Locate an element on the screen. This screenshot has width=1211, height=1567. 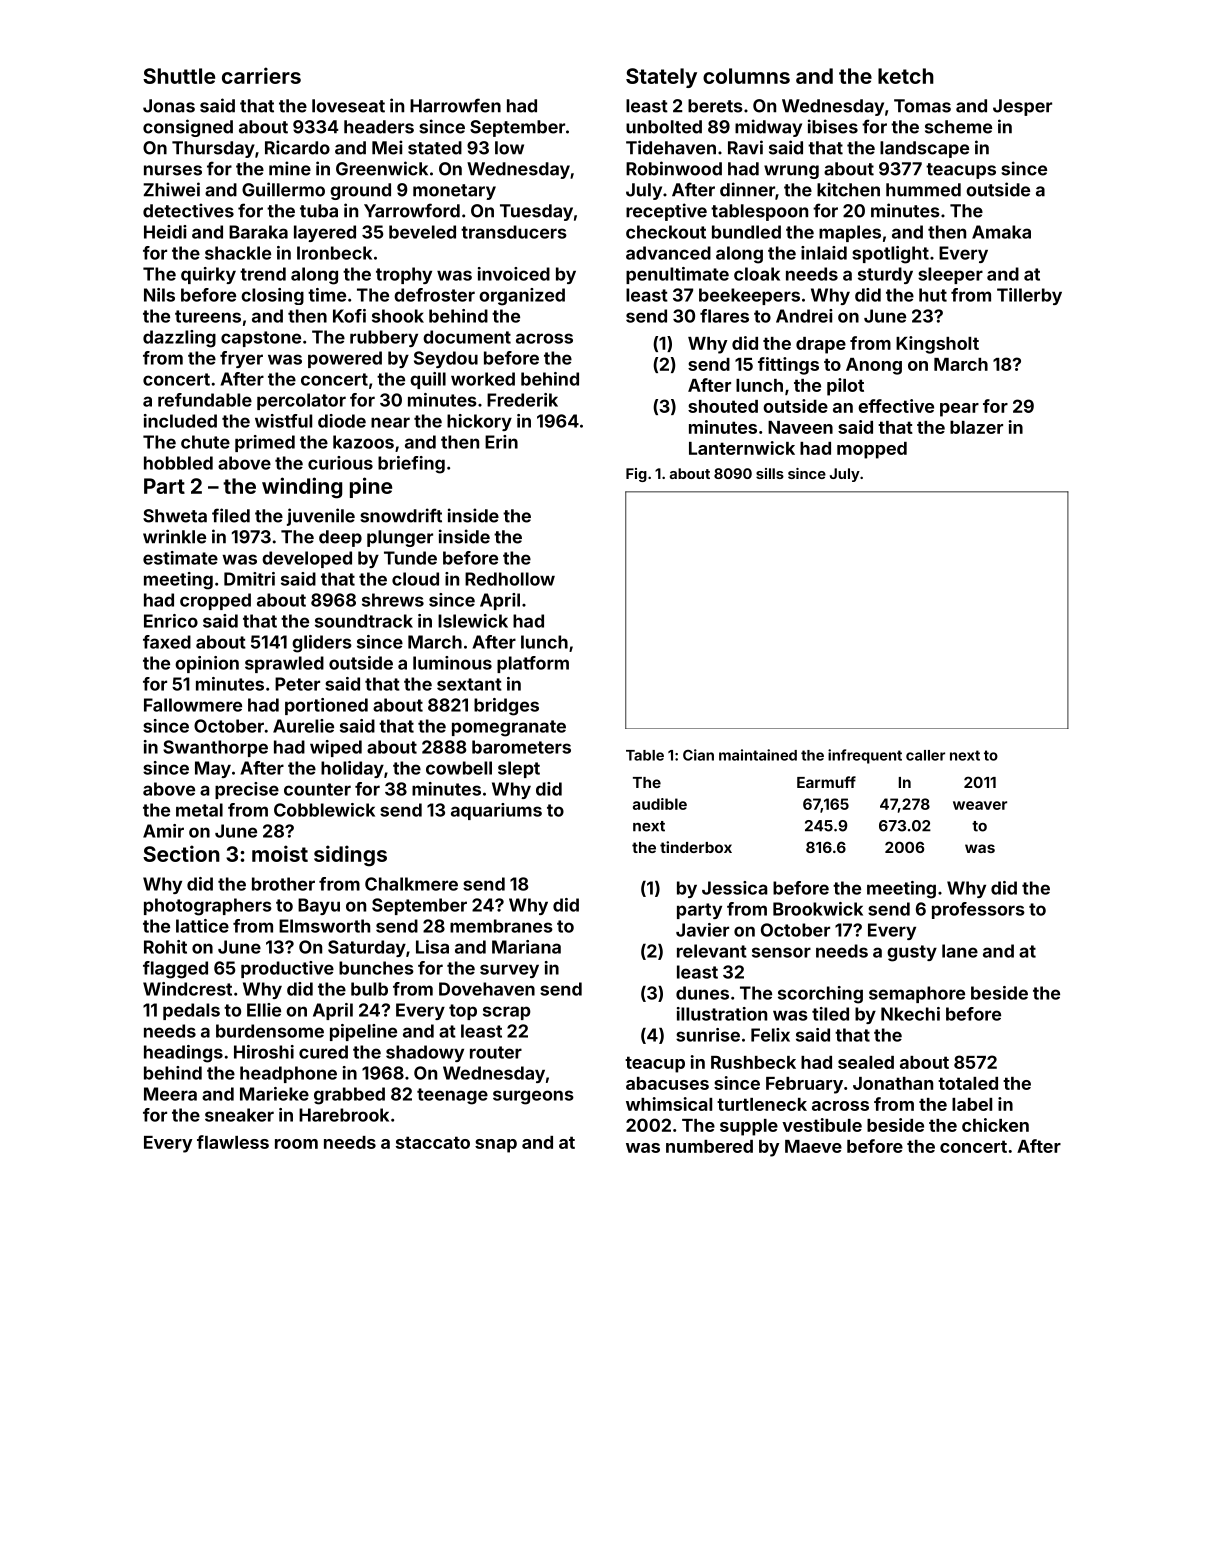
snap is located at coordinates (496, 1146).
